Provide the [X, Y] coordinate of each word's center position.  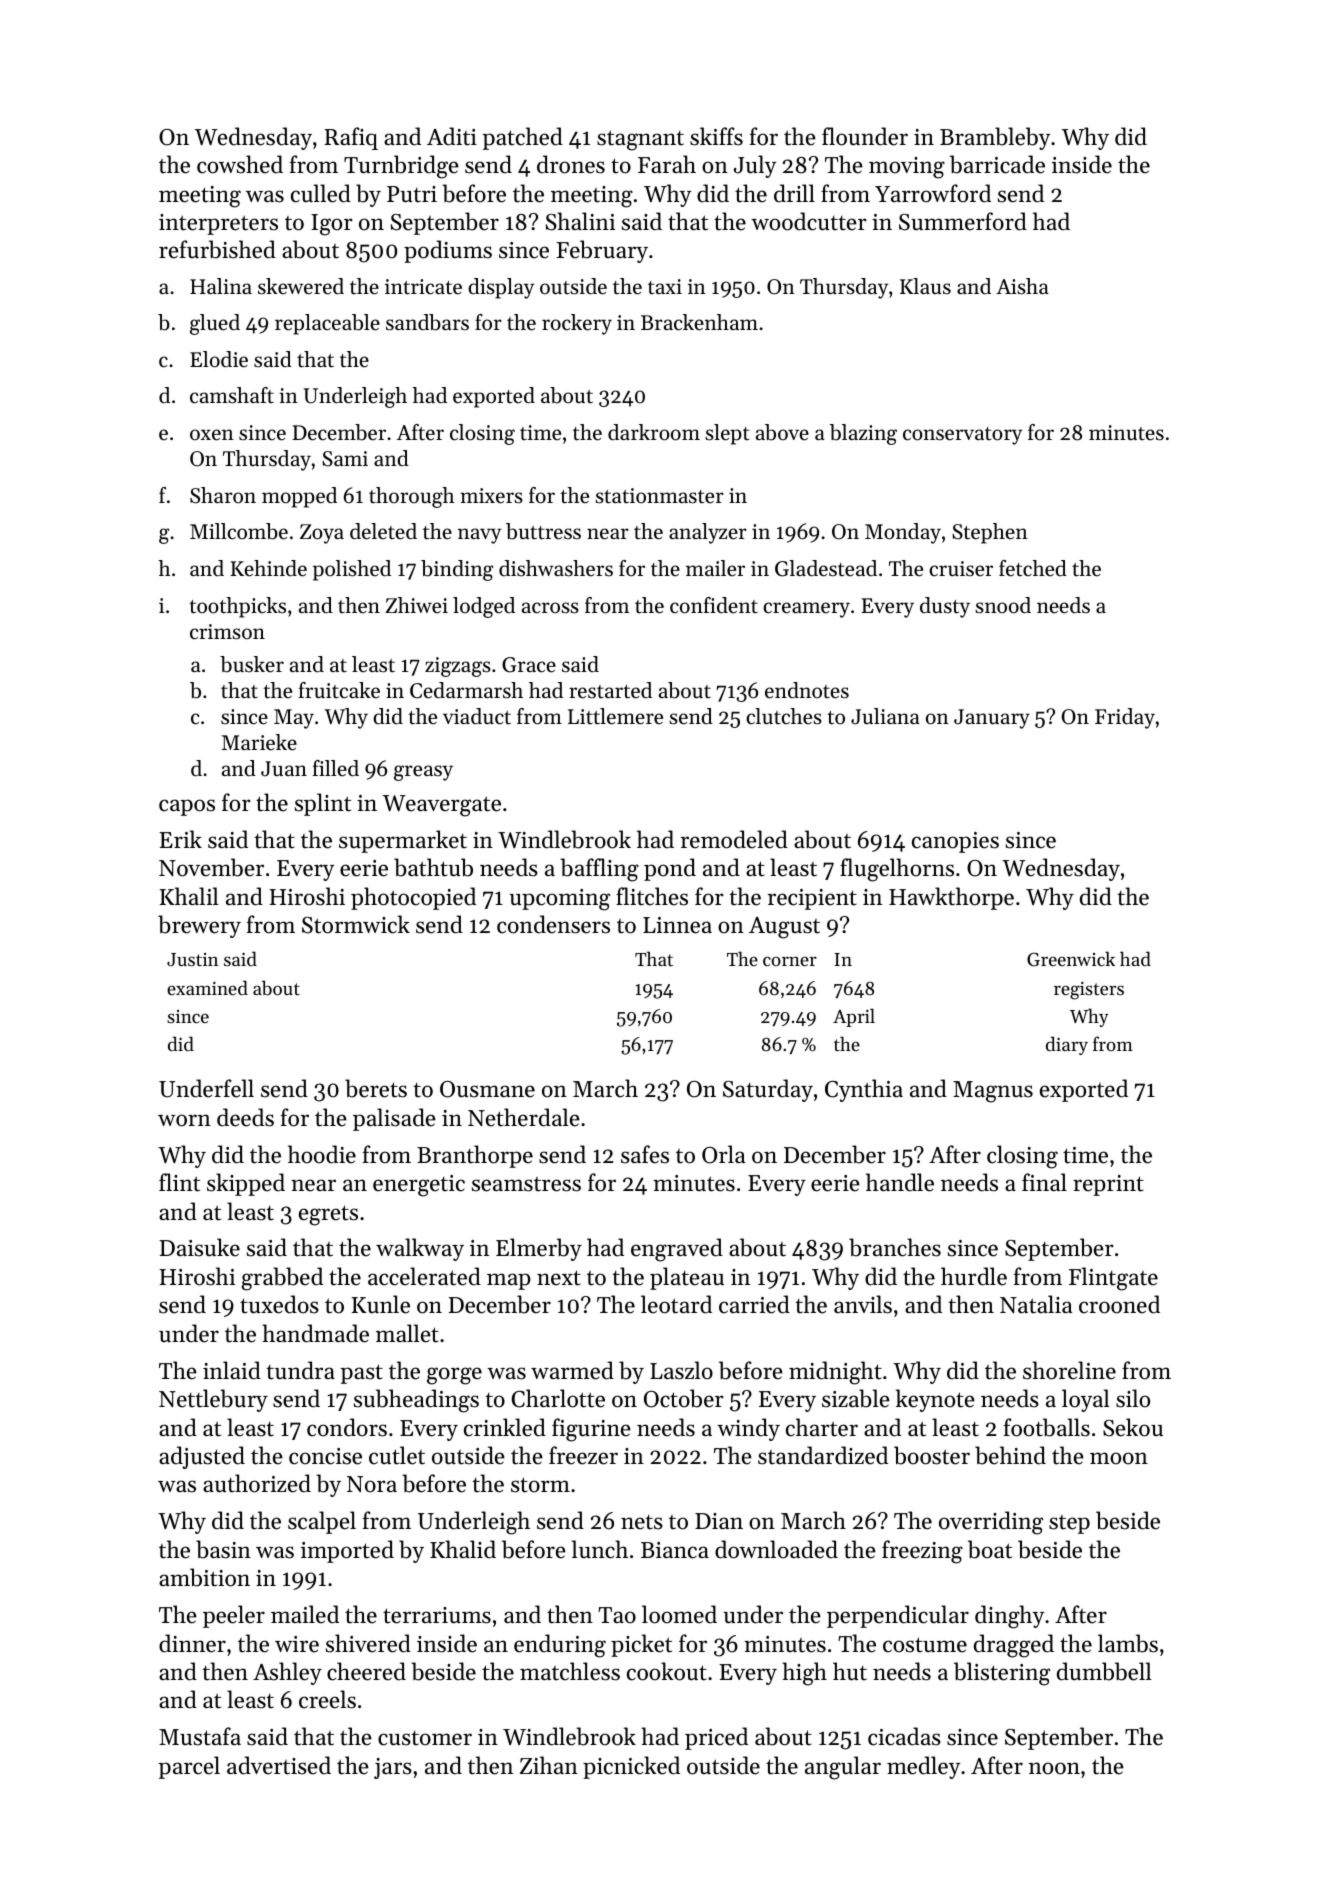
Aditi [452, 136]
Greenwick [1071, 959]
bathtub [433, 867]
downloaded [776, 1549]
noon [1054, 1768]
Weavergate [442, 806]
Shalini [580, 221]
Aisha [1022, 286]
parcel [189, 1767]
